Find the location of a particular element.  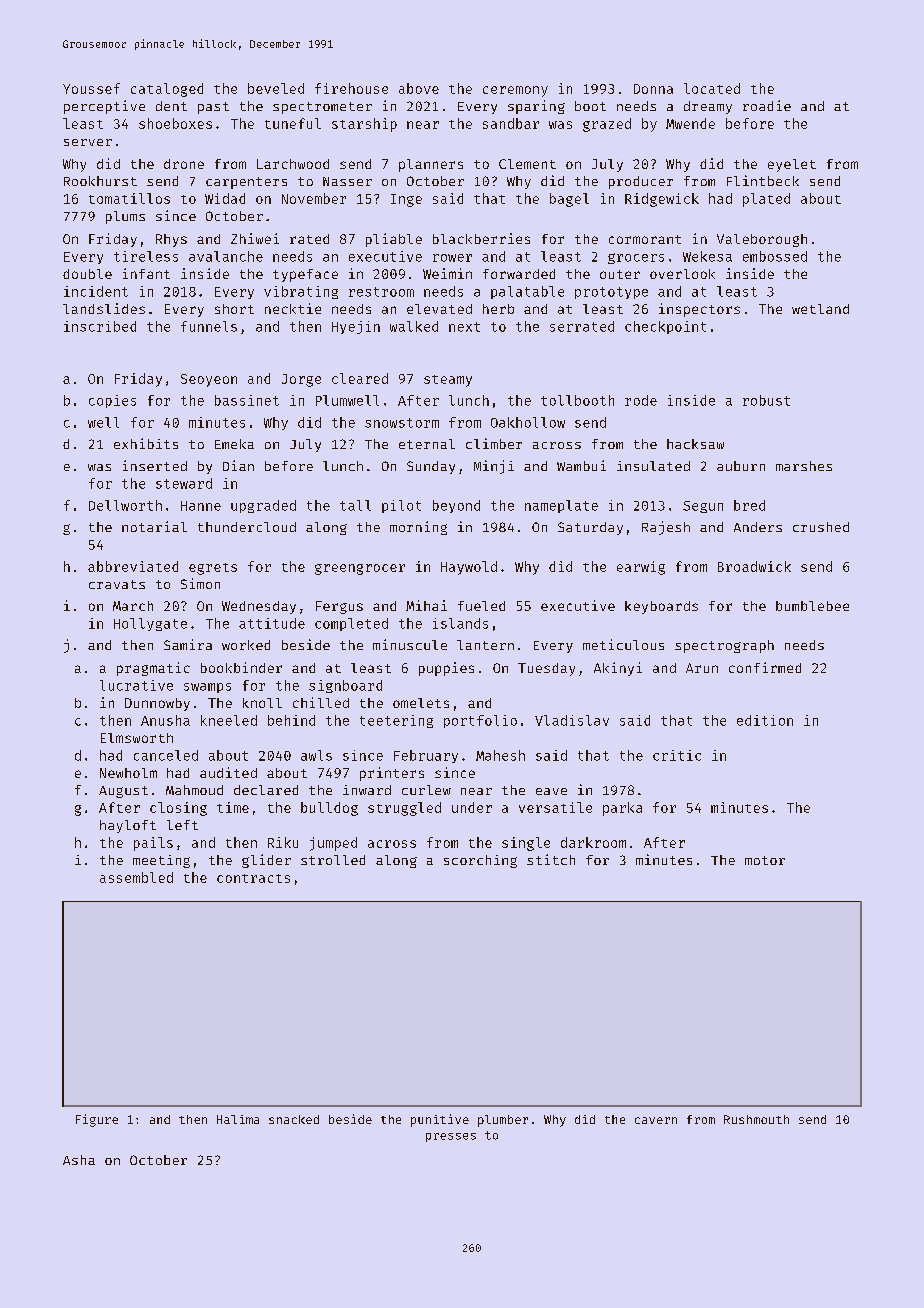

cleared is located at coordinates (360, 378).
